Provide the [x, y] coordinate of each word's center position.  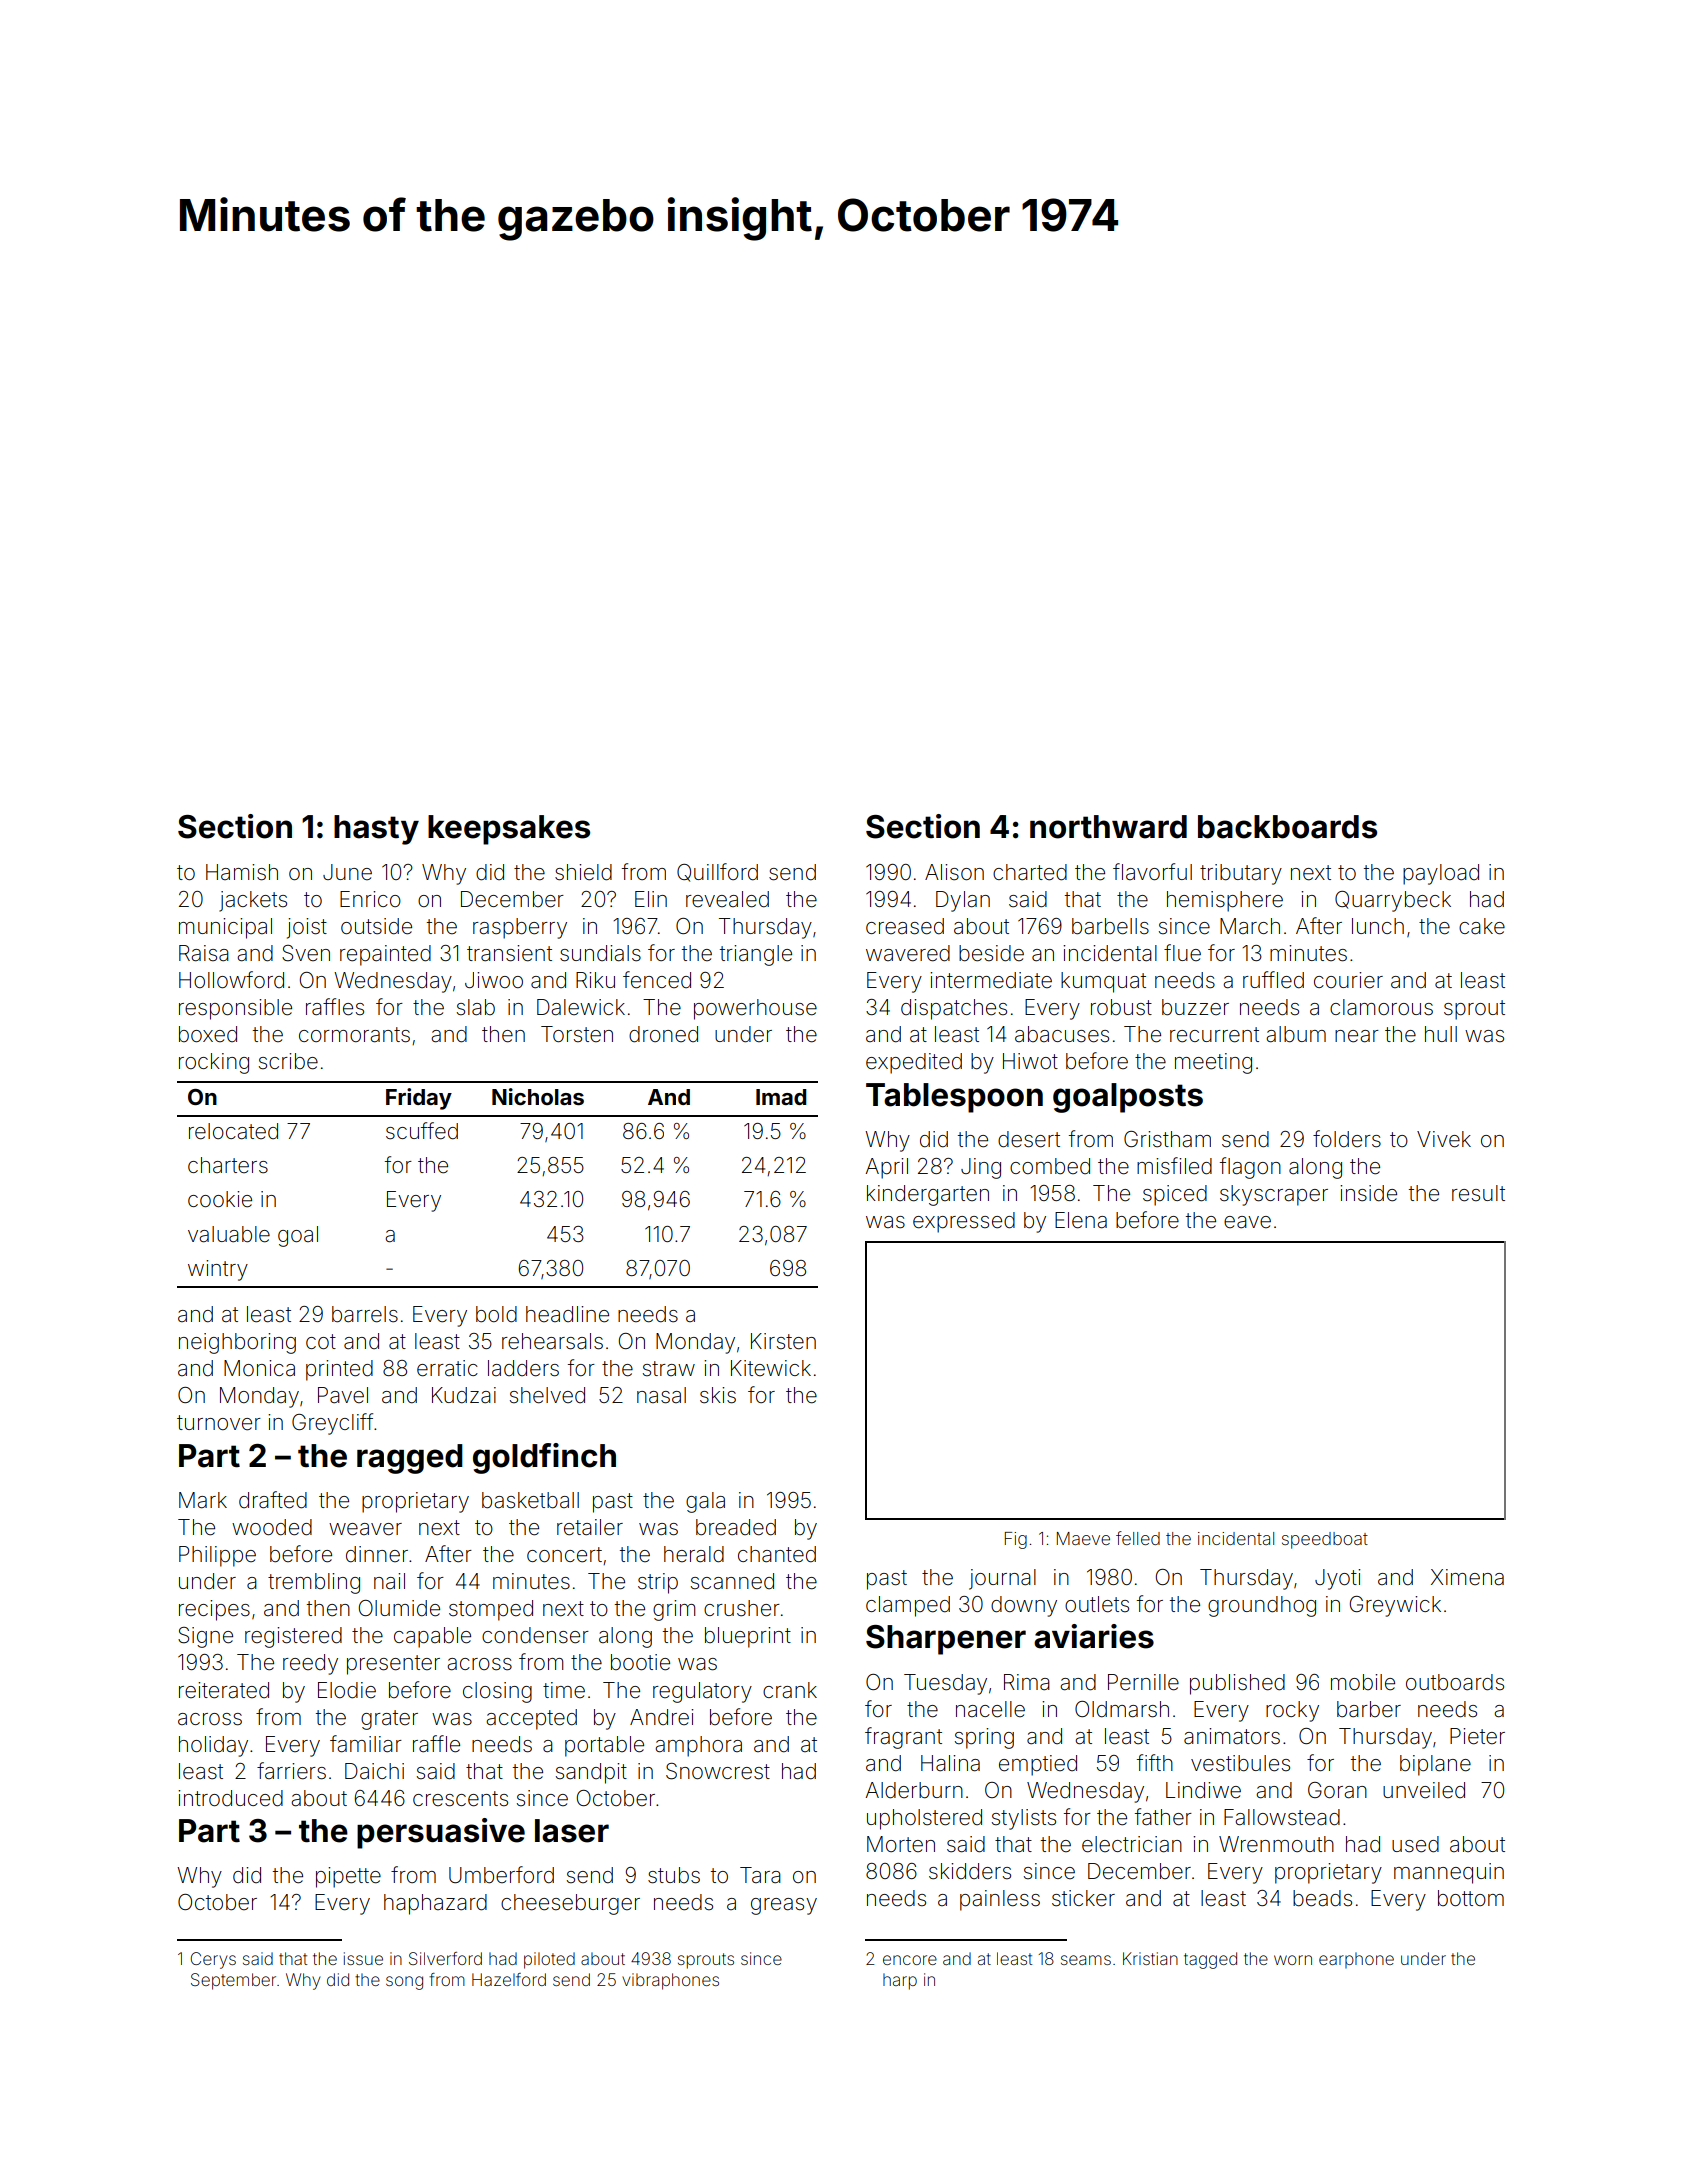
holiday [213, 1746]
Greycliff [332, 1424]
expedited [914, 1063]
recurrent [1214, 1035]
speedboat [1325, 1540]
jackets [253, 901]
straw [669, 1369]
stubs [674, 1875]
